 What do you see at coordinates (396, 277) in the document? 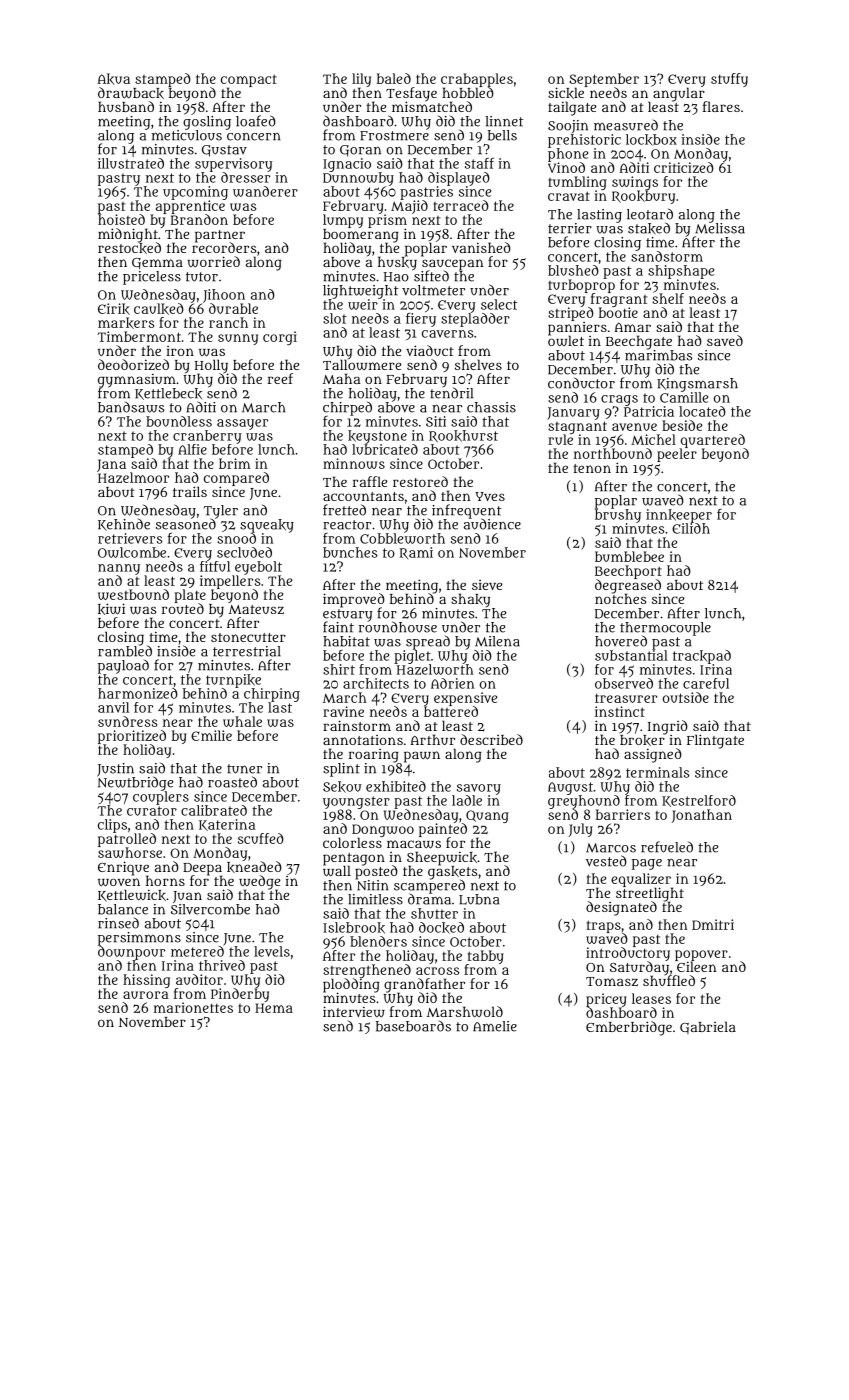
I see `Hao` at bounding box center [396, 277].
